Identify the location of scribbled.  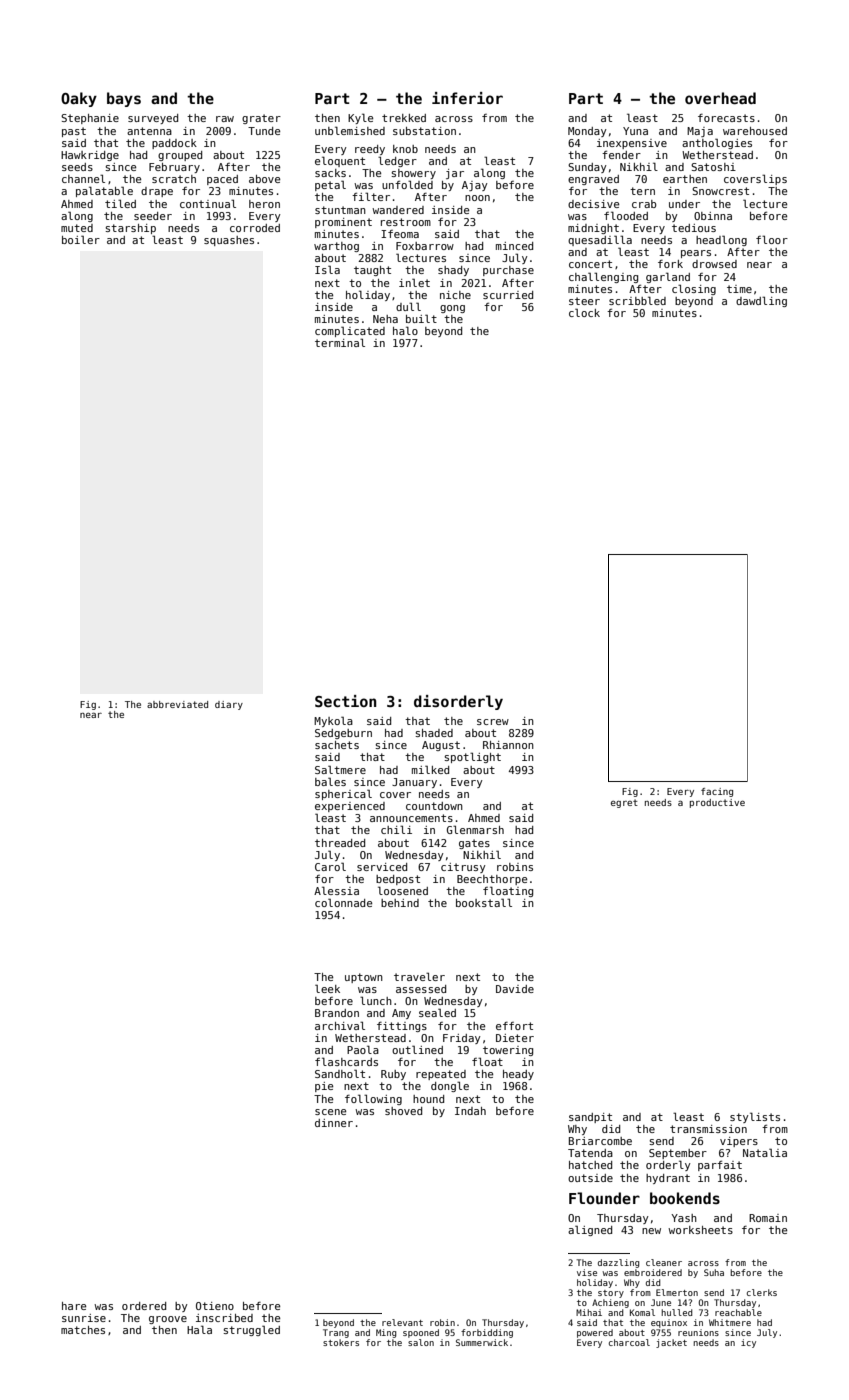
(637, 300).
